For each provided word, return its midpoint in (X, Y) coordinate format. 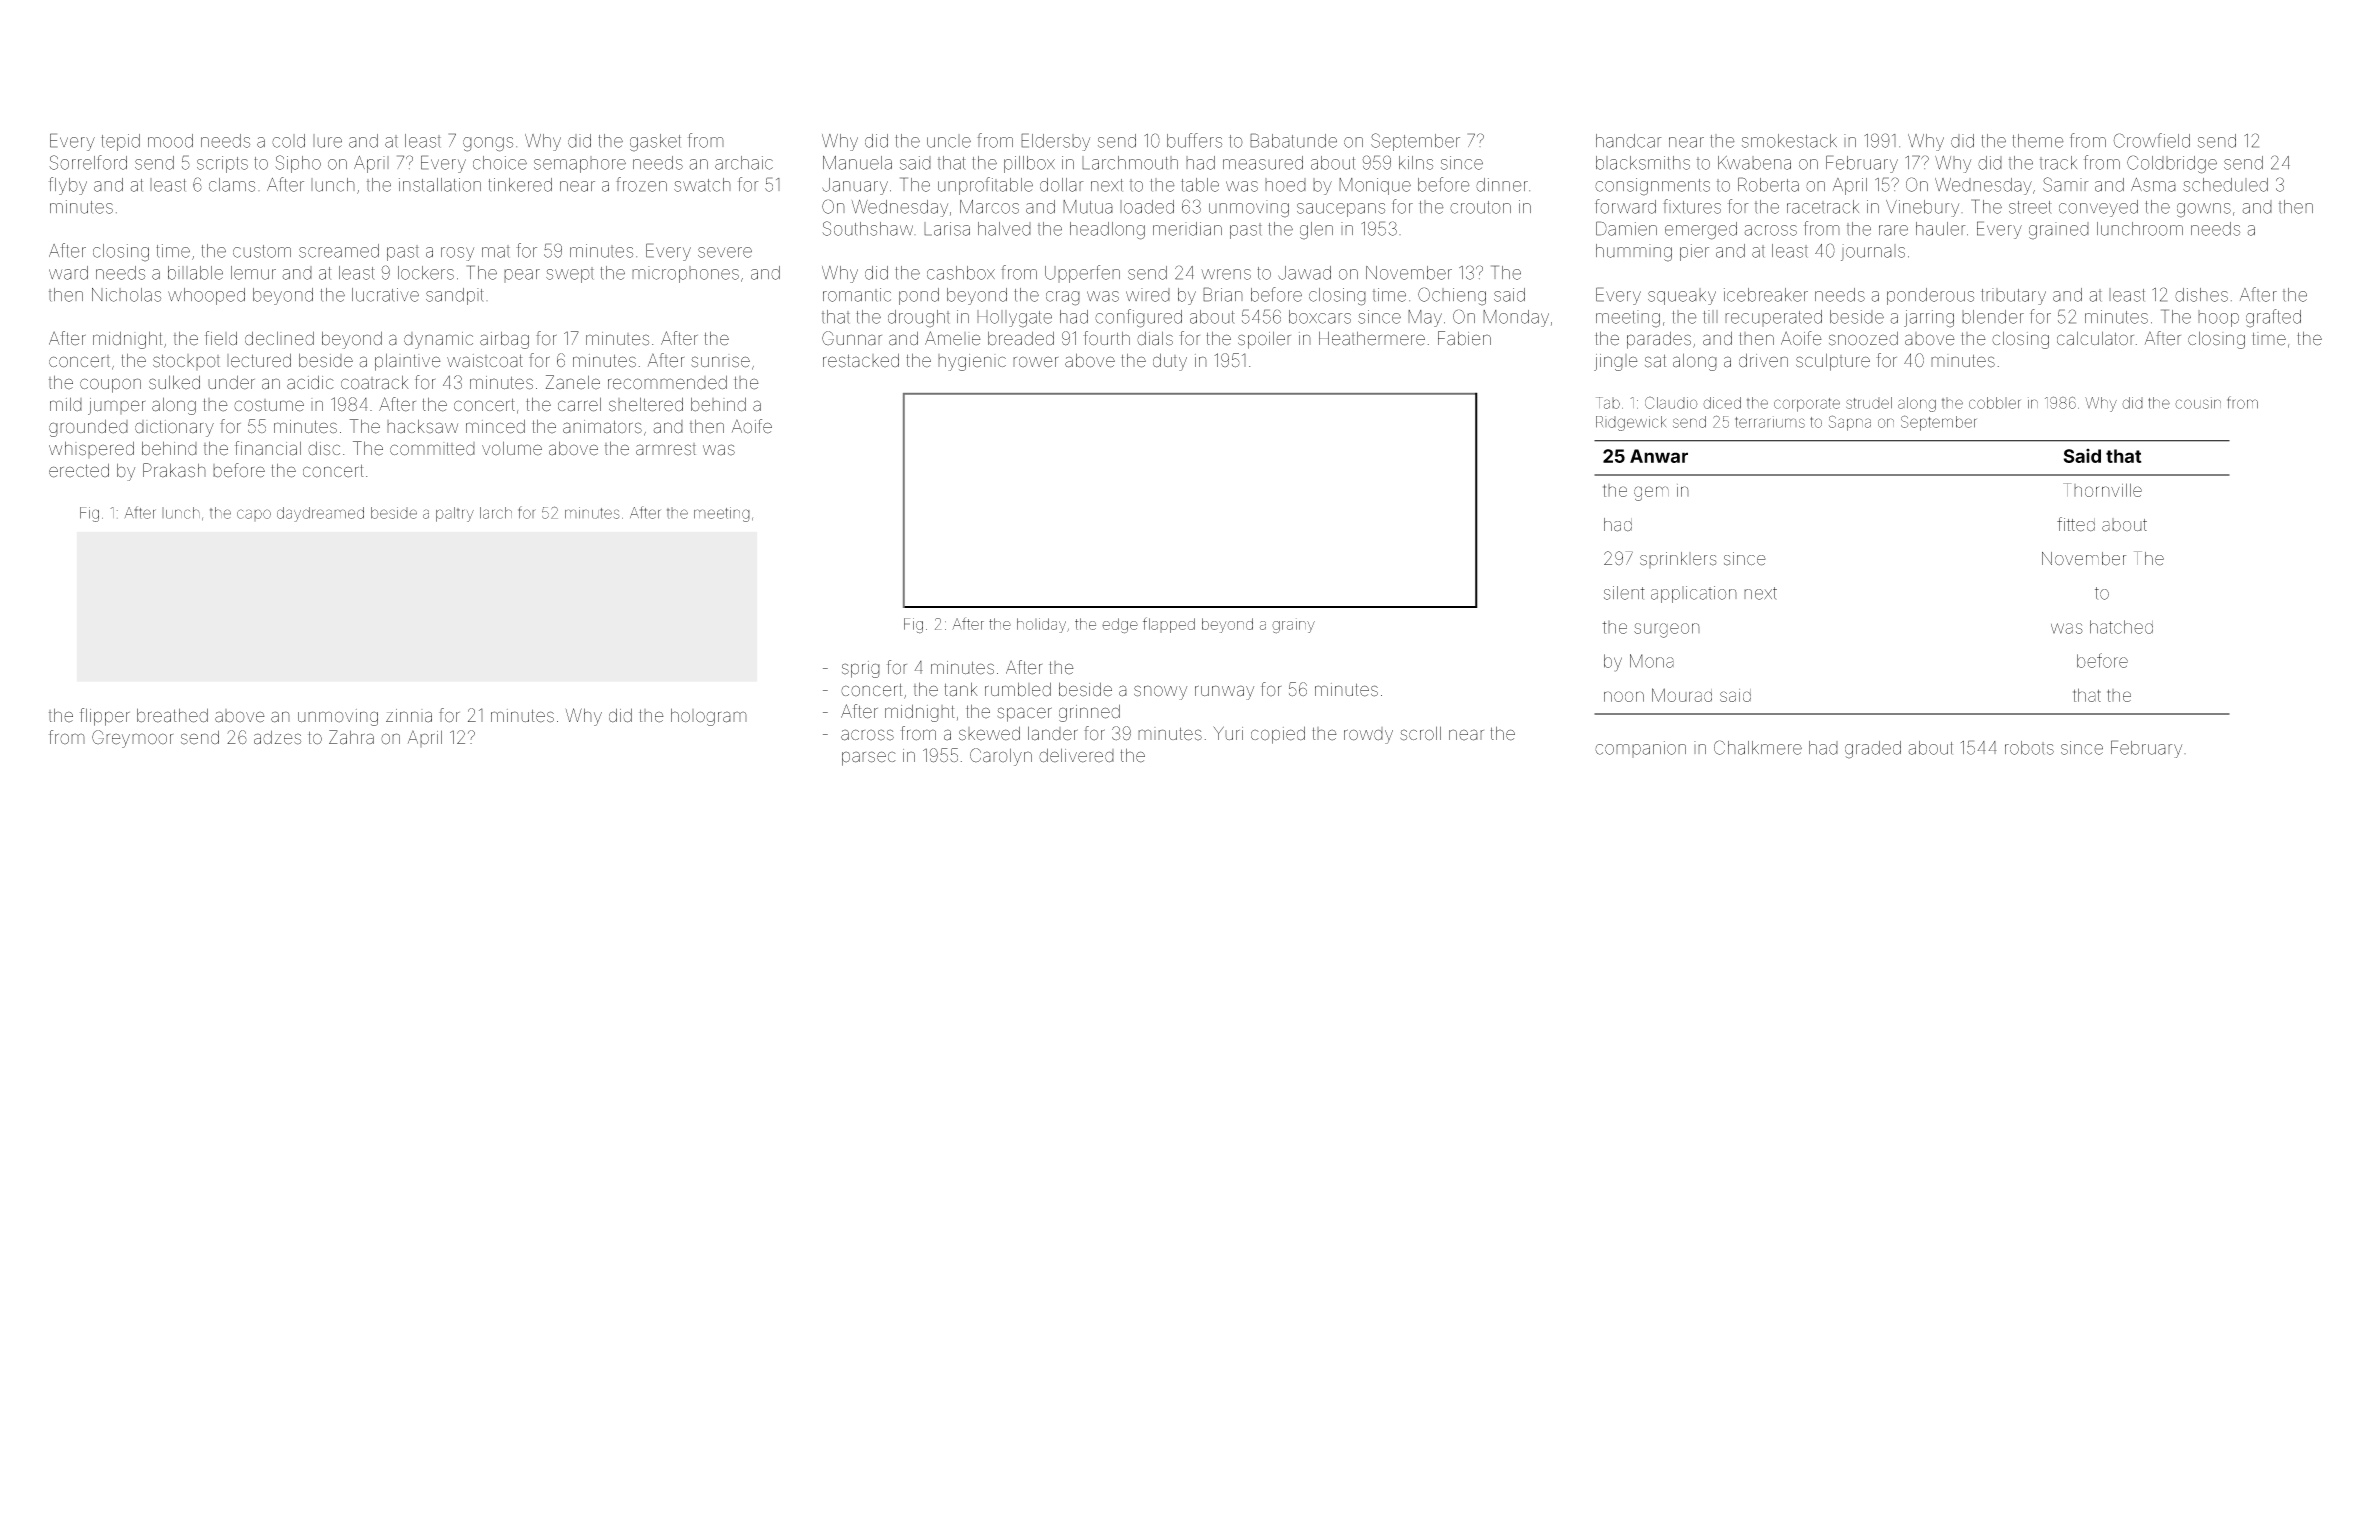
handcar (1629, 141)
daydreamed (320, 514)
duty (1170, 362)
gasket (655, 143)
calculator (2095, 338)
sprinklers (1678, 560)
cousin (2198, 403)
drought (919, 319)
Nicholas (126, 295)
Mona (1652, 661)
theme (2038, 141)
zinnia (409, 716)
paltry (455, 514)
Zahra (351, 737)
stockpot (186, 362)
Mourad (1682, 695)
